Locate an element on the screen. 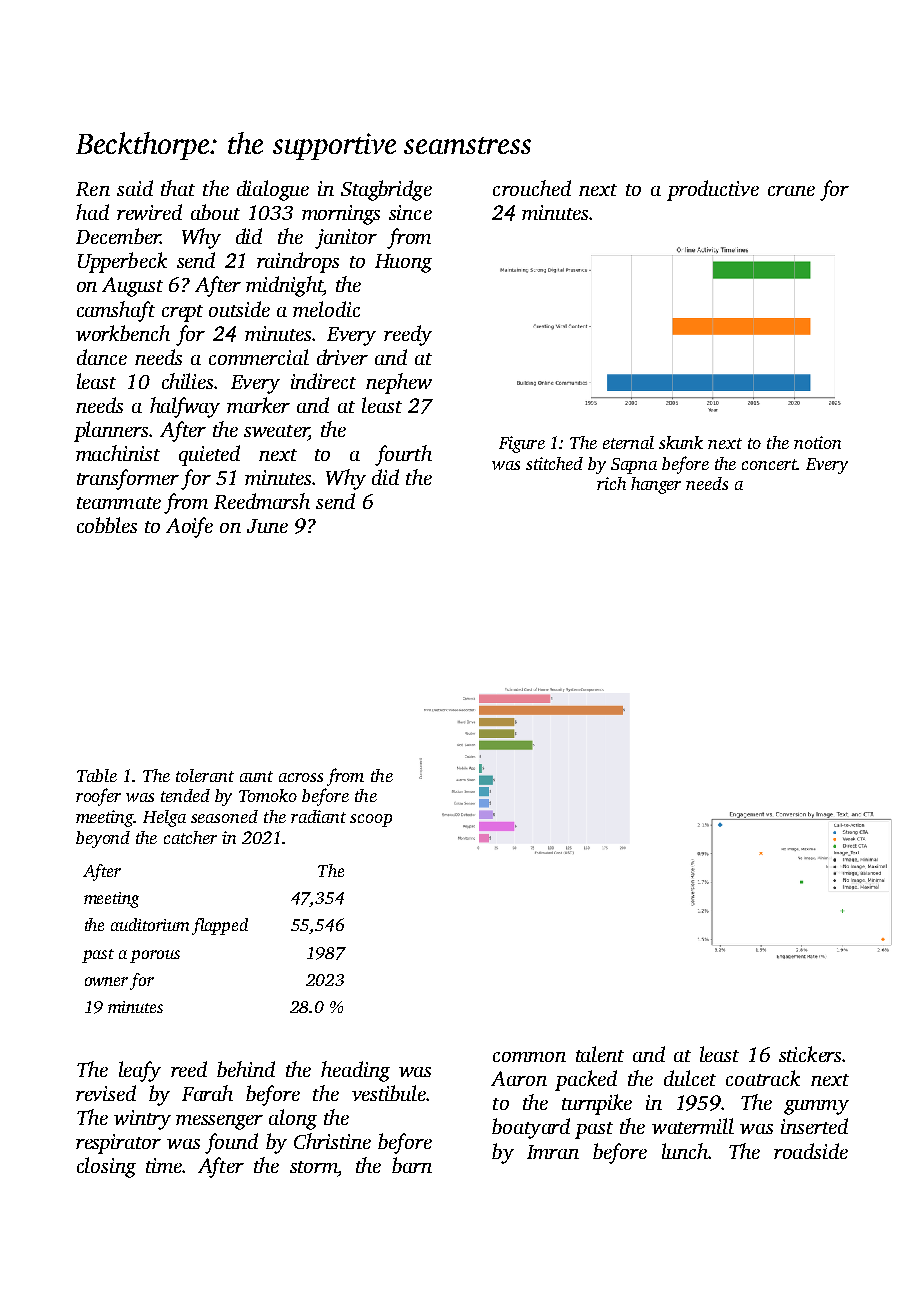 The width and height of the screenshot is (924, 1311). talent is located at coordinates (600, 1054).
